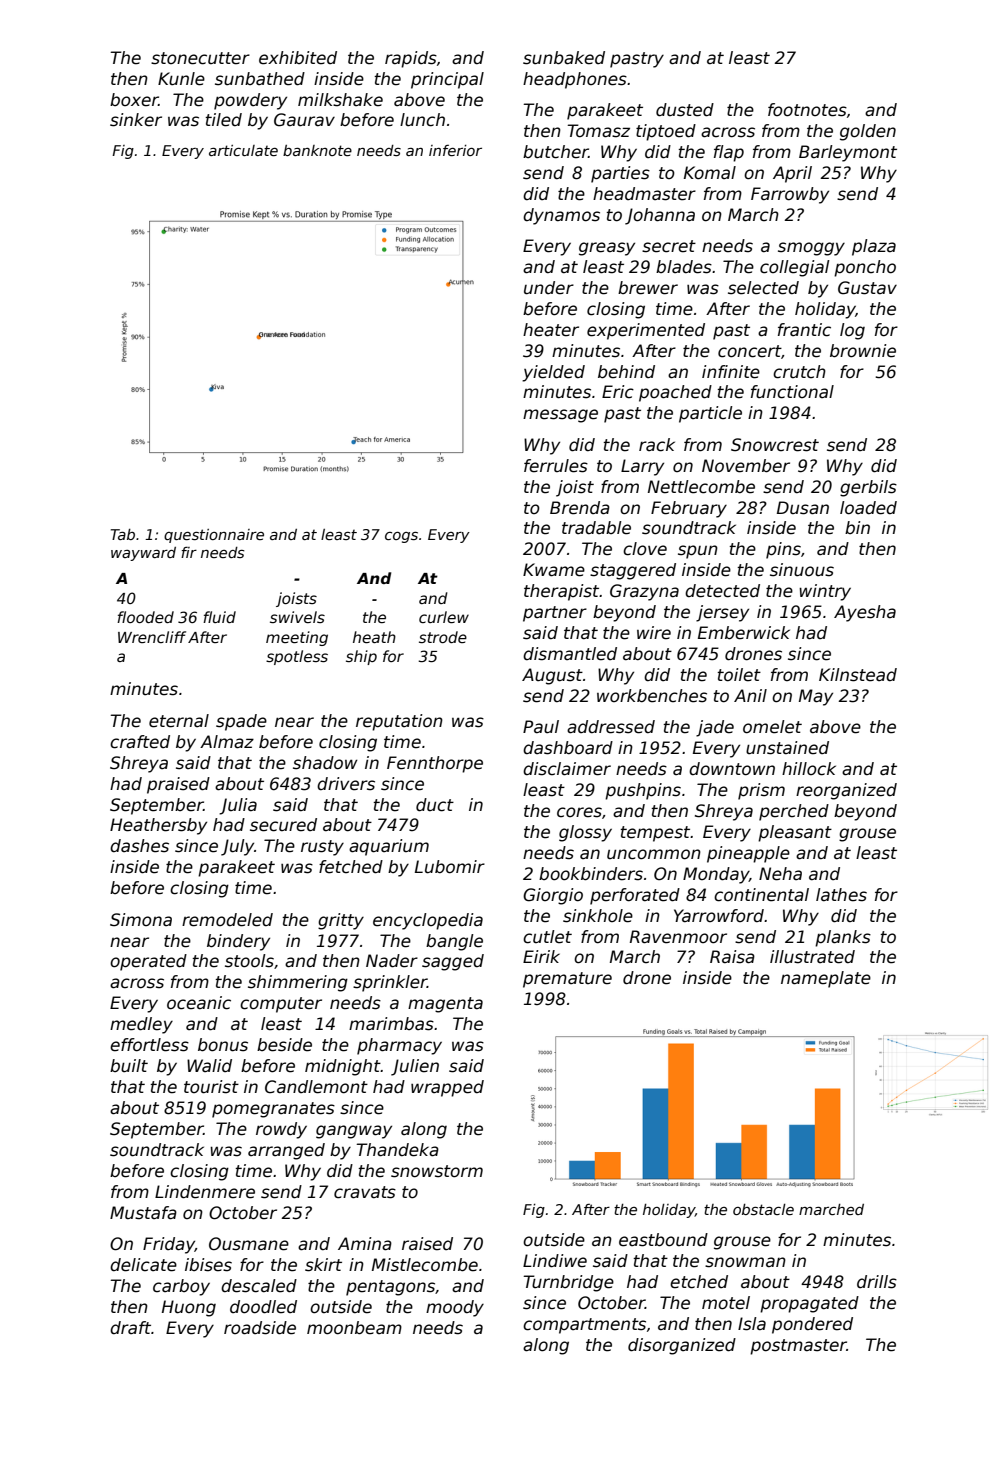 The width and height of the image is (1007, 1458). Describe the element at coordinates (554, 570) in the image. I see `Kwame` at that location.
